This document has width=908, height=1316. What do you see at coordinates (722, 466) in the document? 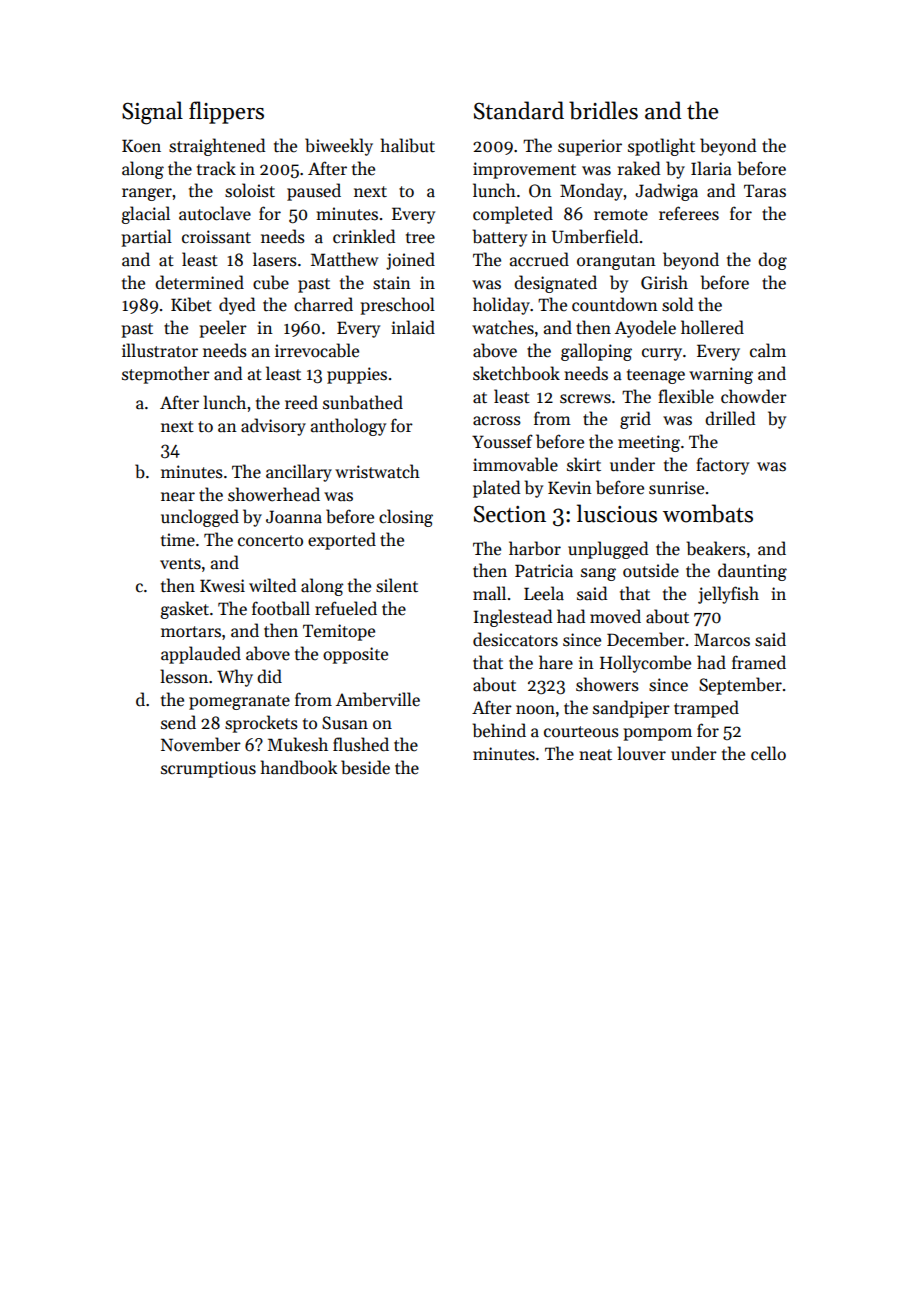
I see `factory` at bounding box center [722, 466].
